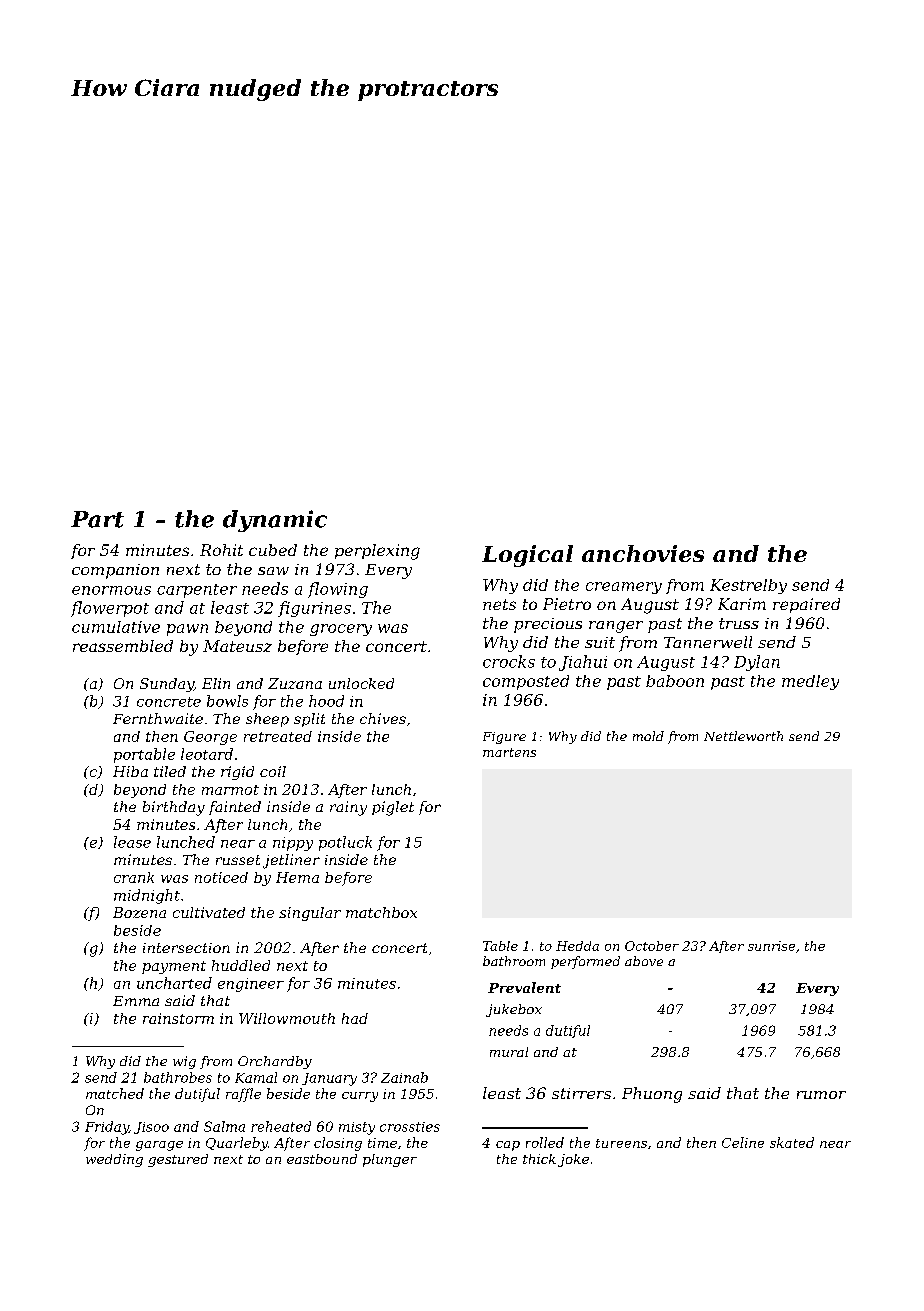  What do you see at coordinates (810, 682) in the document?
I see `medley` at bounding box center [810, 682].
